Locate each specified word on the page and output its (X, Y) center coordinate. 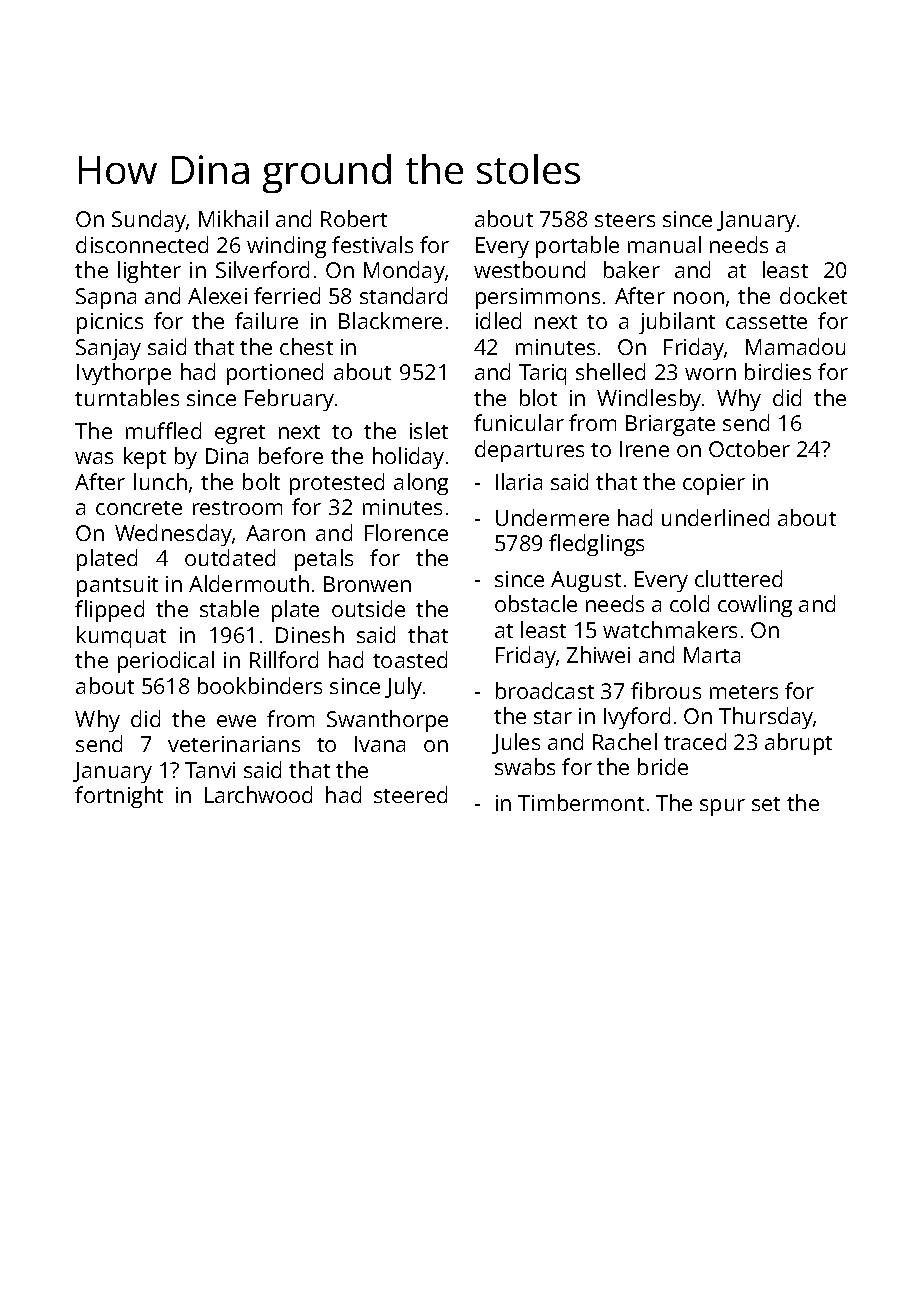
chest (306, 346)
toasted (410, 659)
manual (664, 244)
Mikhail (233, 218)
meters (744, 692)
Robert (354, 218)
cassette (766, 322)
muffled (163, 430)
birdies (778, 371)
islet (429, 430)
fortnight (119, 797)
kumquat (121, 637)
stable (229, 608)
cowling (755, 606)
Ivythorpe (124, 374)
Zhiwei (598, 654)
